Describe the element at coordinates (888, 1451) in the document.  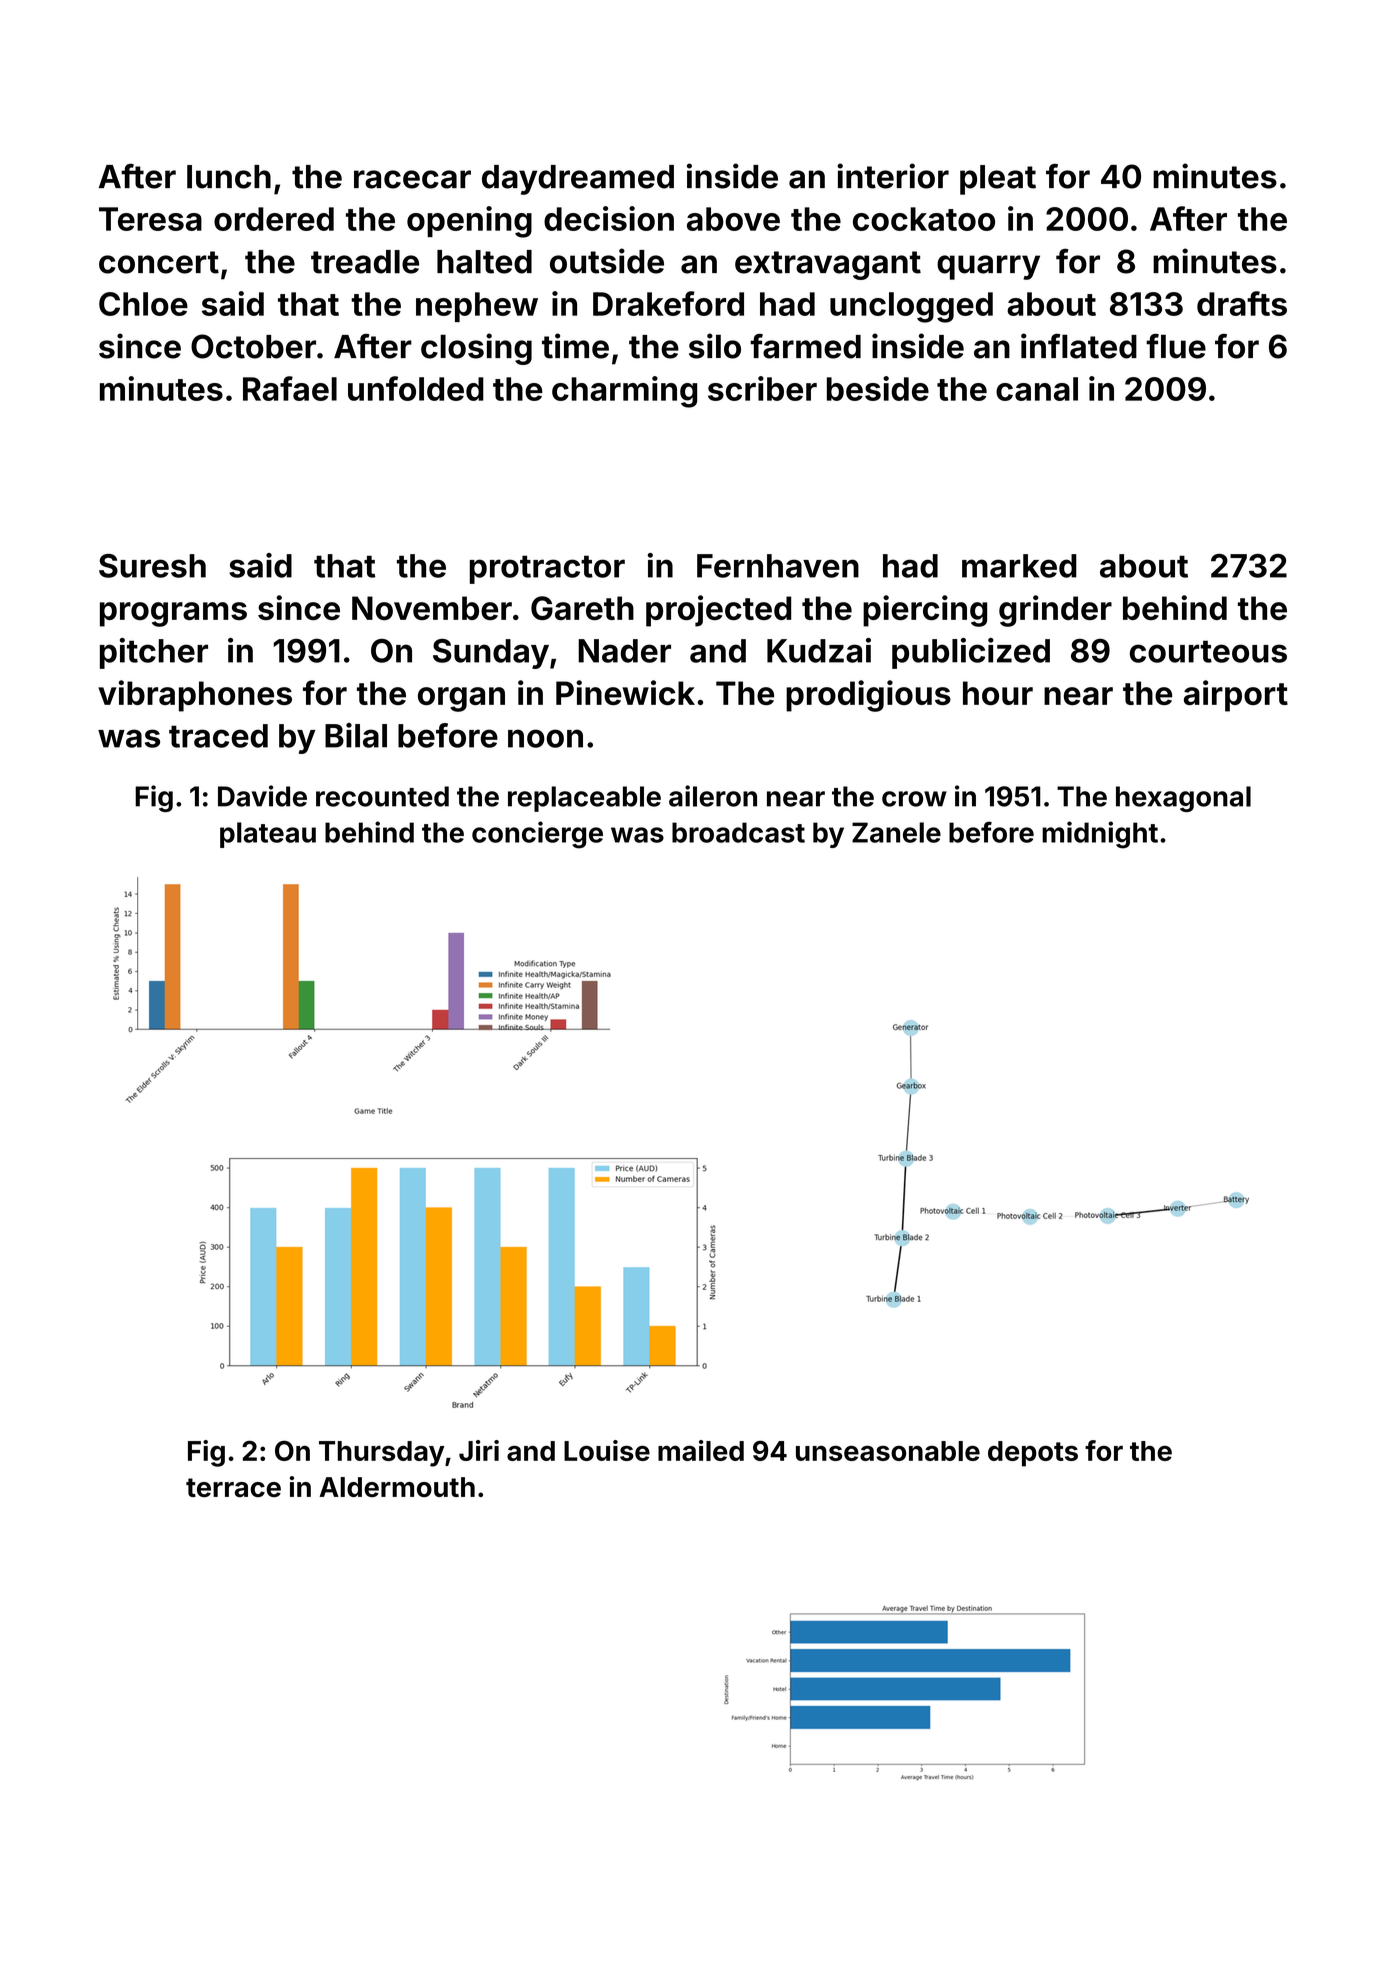
I see `unseasonable` at that location.
